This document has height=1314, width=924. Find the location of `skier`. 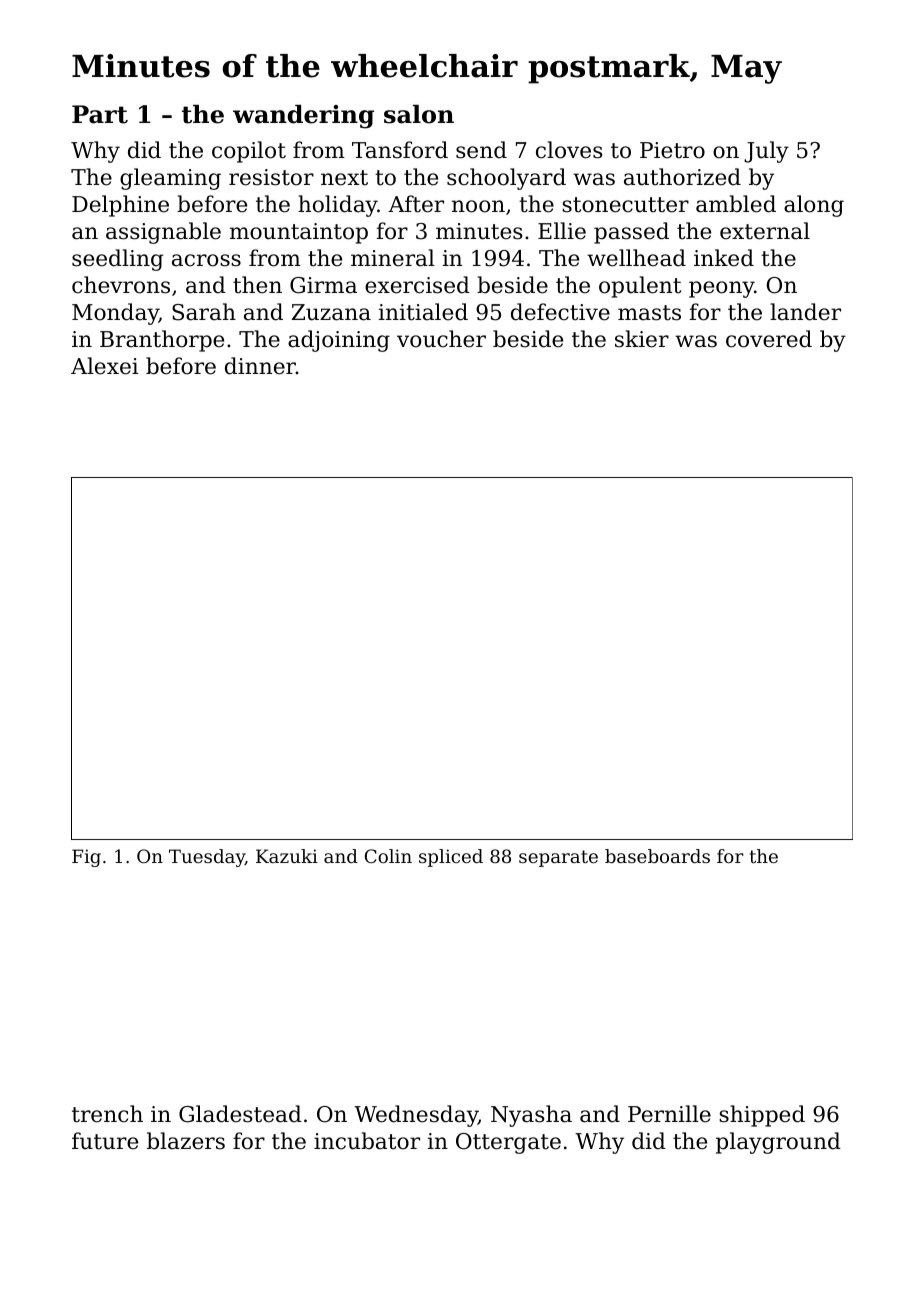

skier is located at coordinates (642, 339).
